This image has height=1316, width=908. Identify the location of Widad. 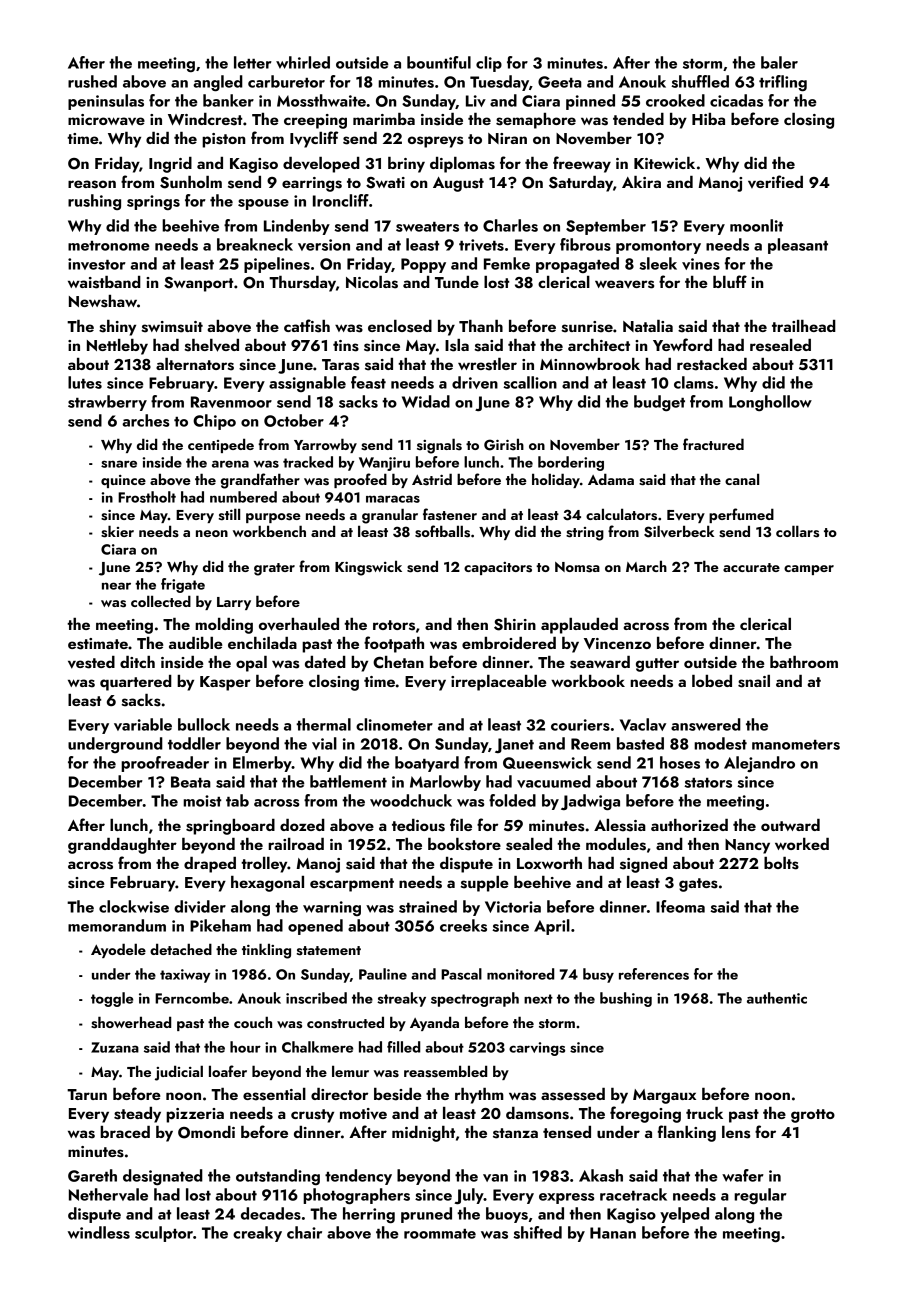
(426, 401).
